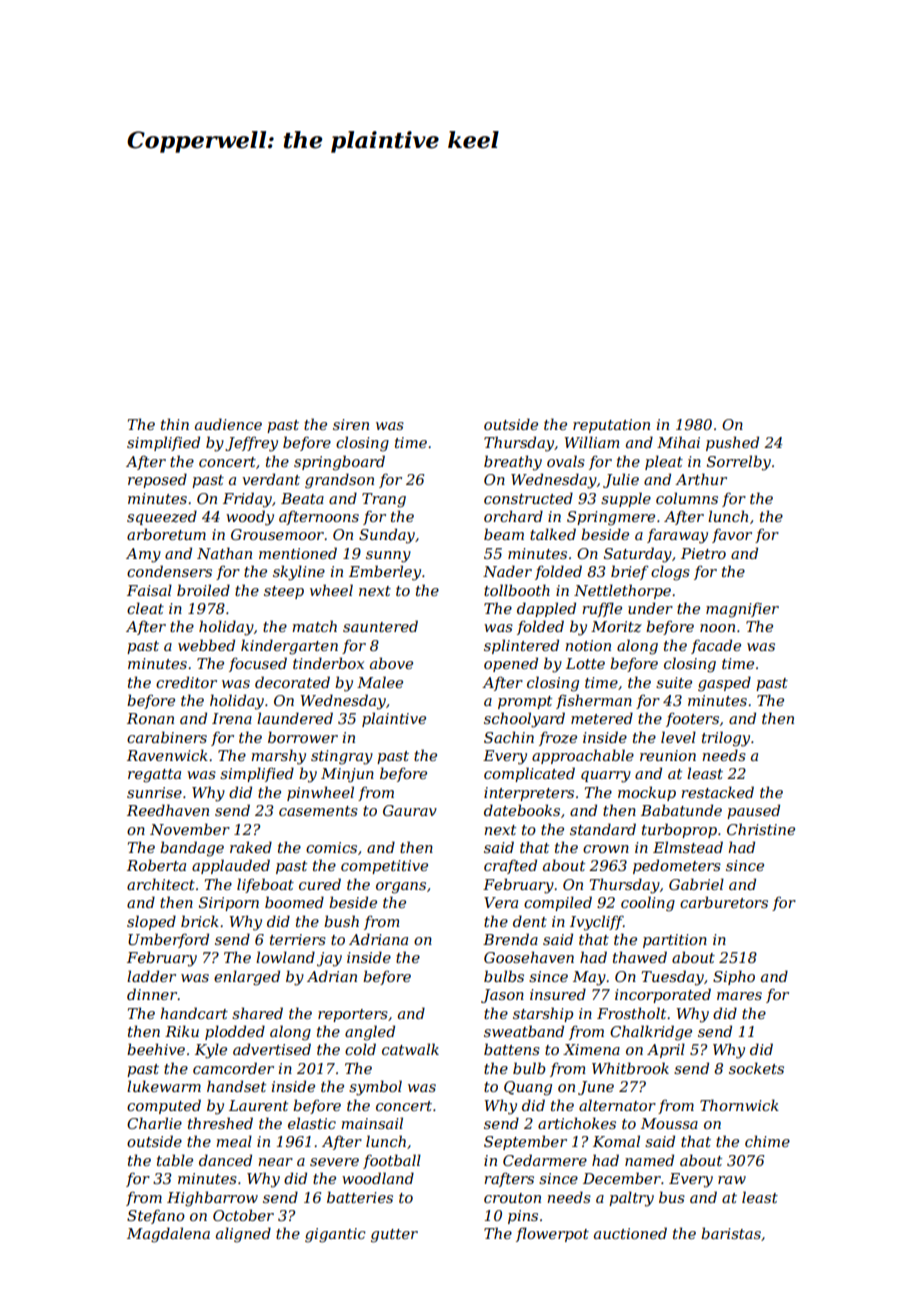  Describe the element at coordinates (410, 1049) in the screenshot. I see `catwalk` at that location.
